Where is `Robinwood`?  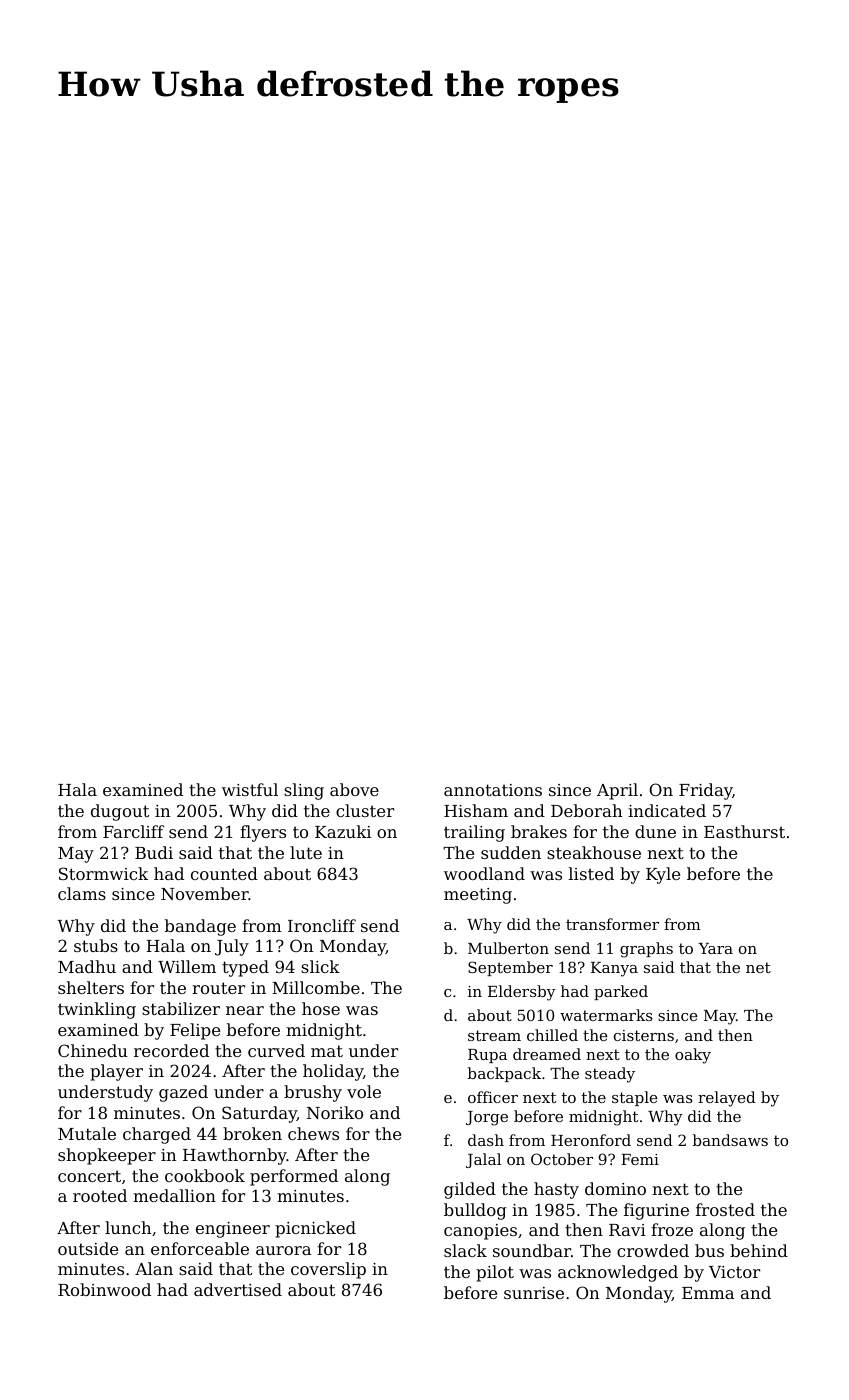
Robinwood is located at coordinates (104, 1289).
